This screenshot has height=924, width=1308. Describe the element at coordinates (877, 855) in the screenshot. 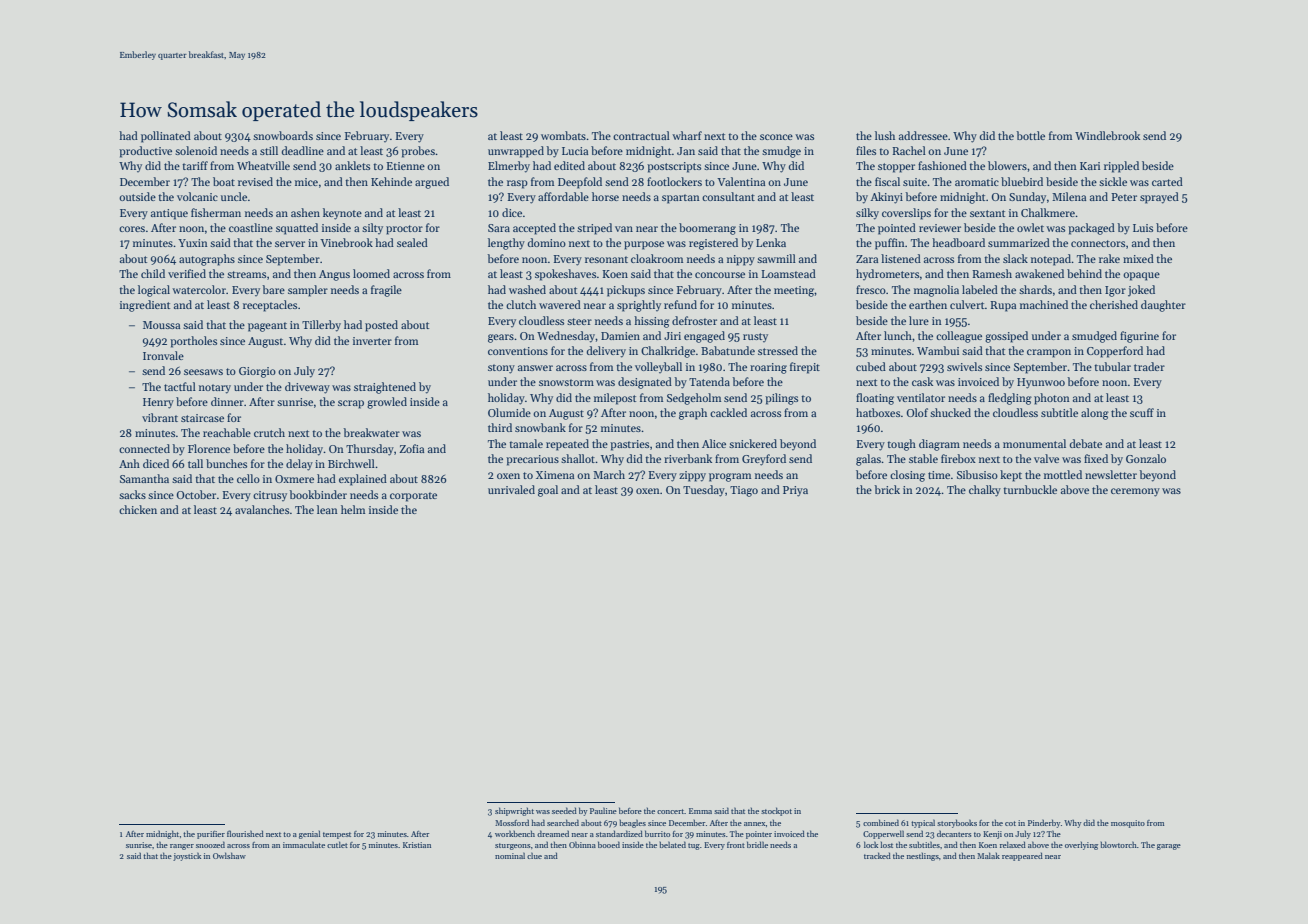

I see `tracked` at that location.
